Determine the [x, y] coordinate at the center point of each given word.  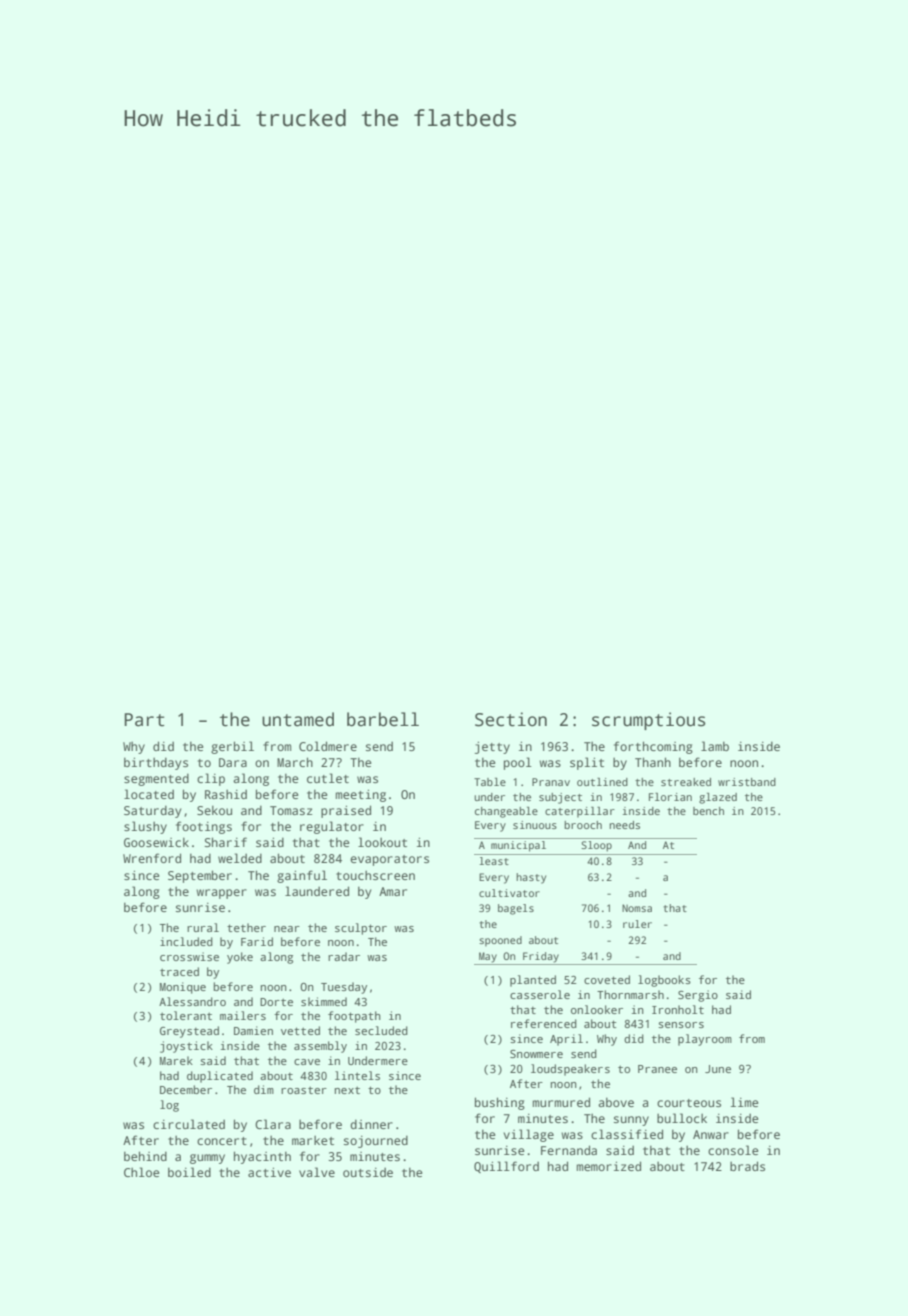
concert [222, 1141]
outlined [602, 782]
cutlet [328, 778]
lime [745, 1102]
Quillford [506, 1167]
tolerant [186, 1015]
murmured [561, 1102]
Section [511, 719]
